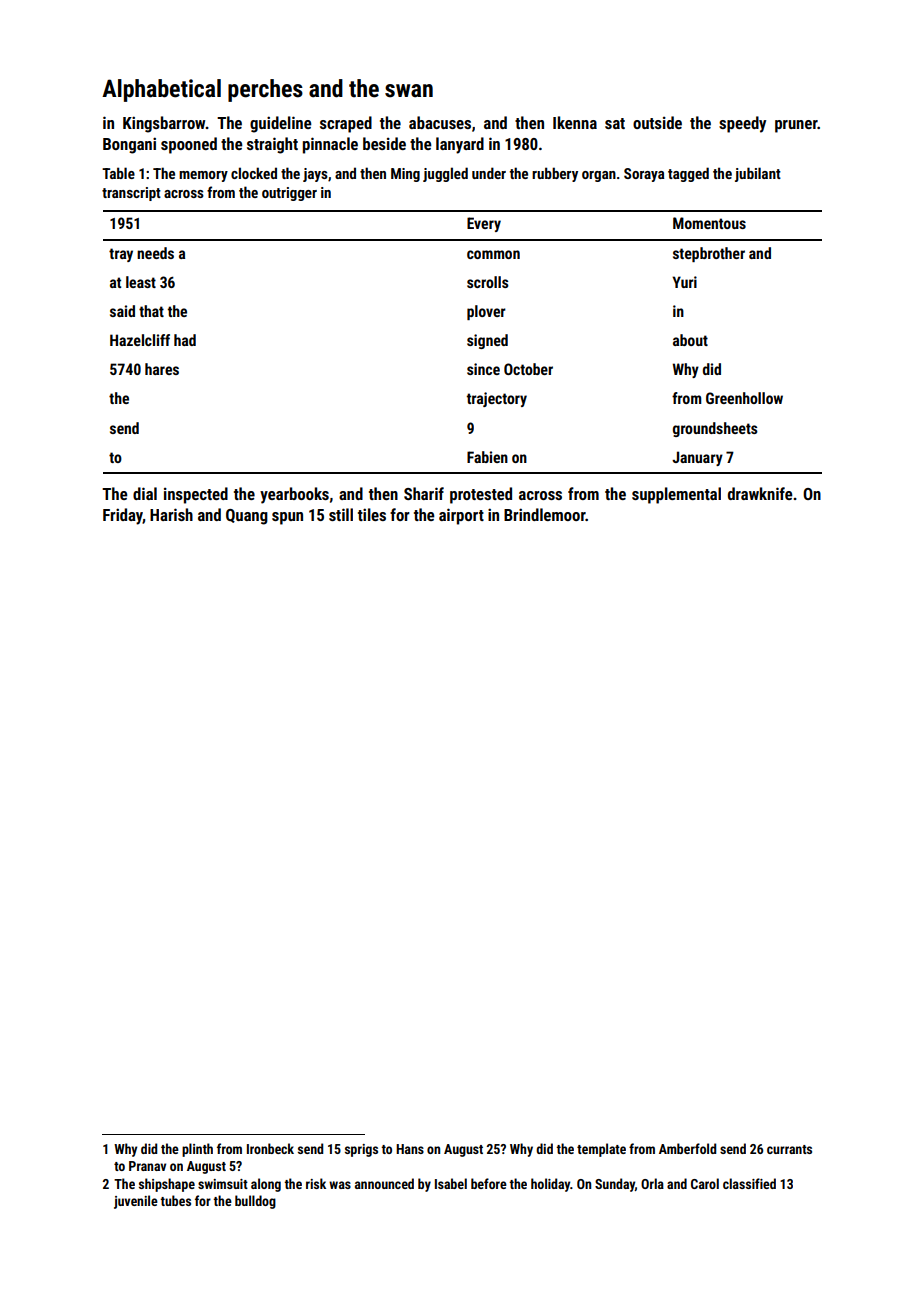 The height and width of the page is (1314, 924). Describe the element at coordinates (709, 223) in the page. I see `Momentous` at that location.
